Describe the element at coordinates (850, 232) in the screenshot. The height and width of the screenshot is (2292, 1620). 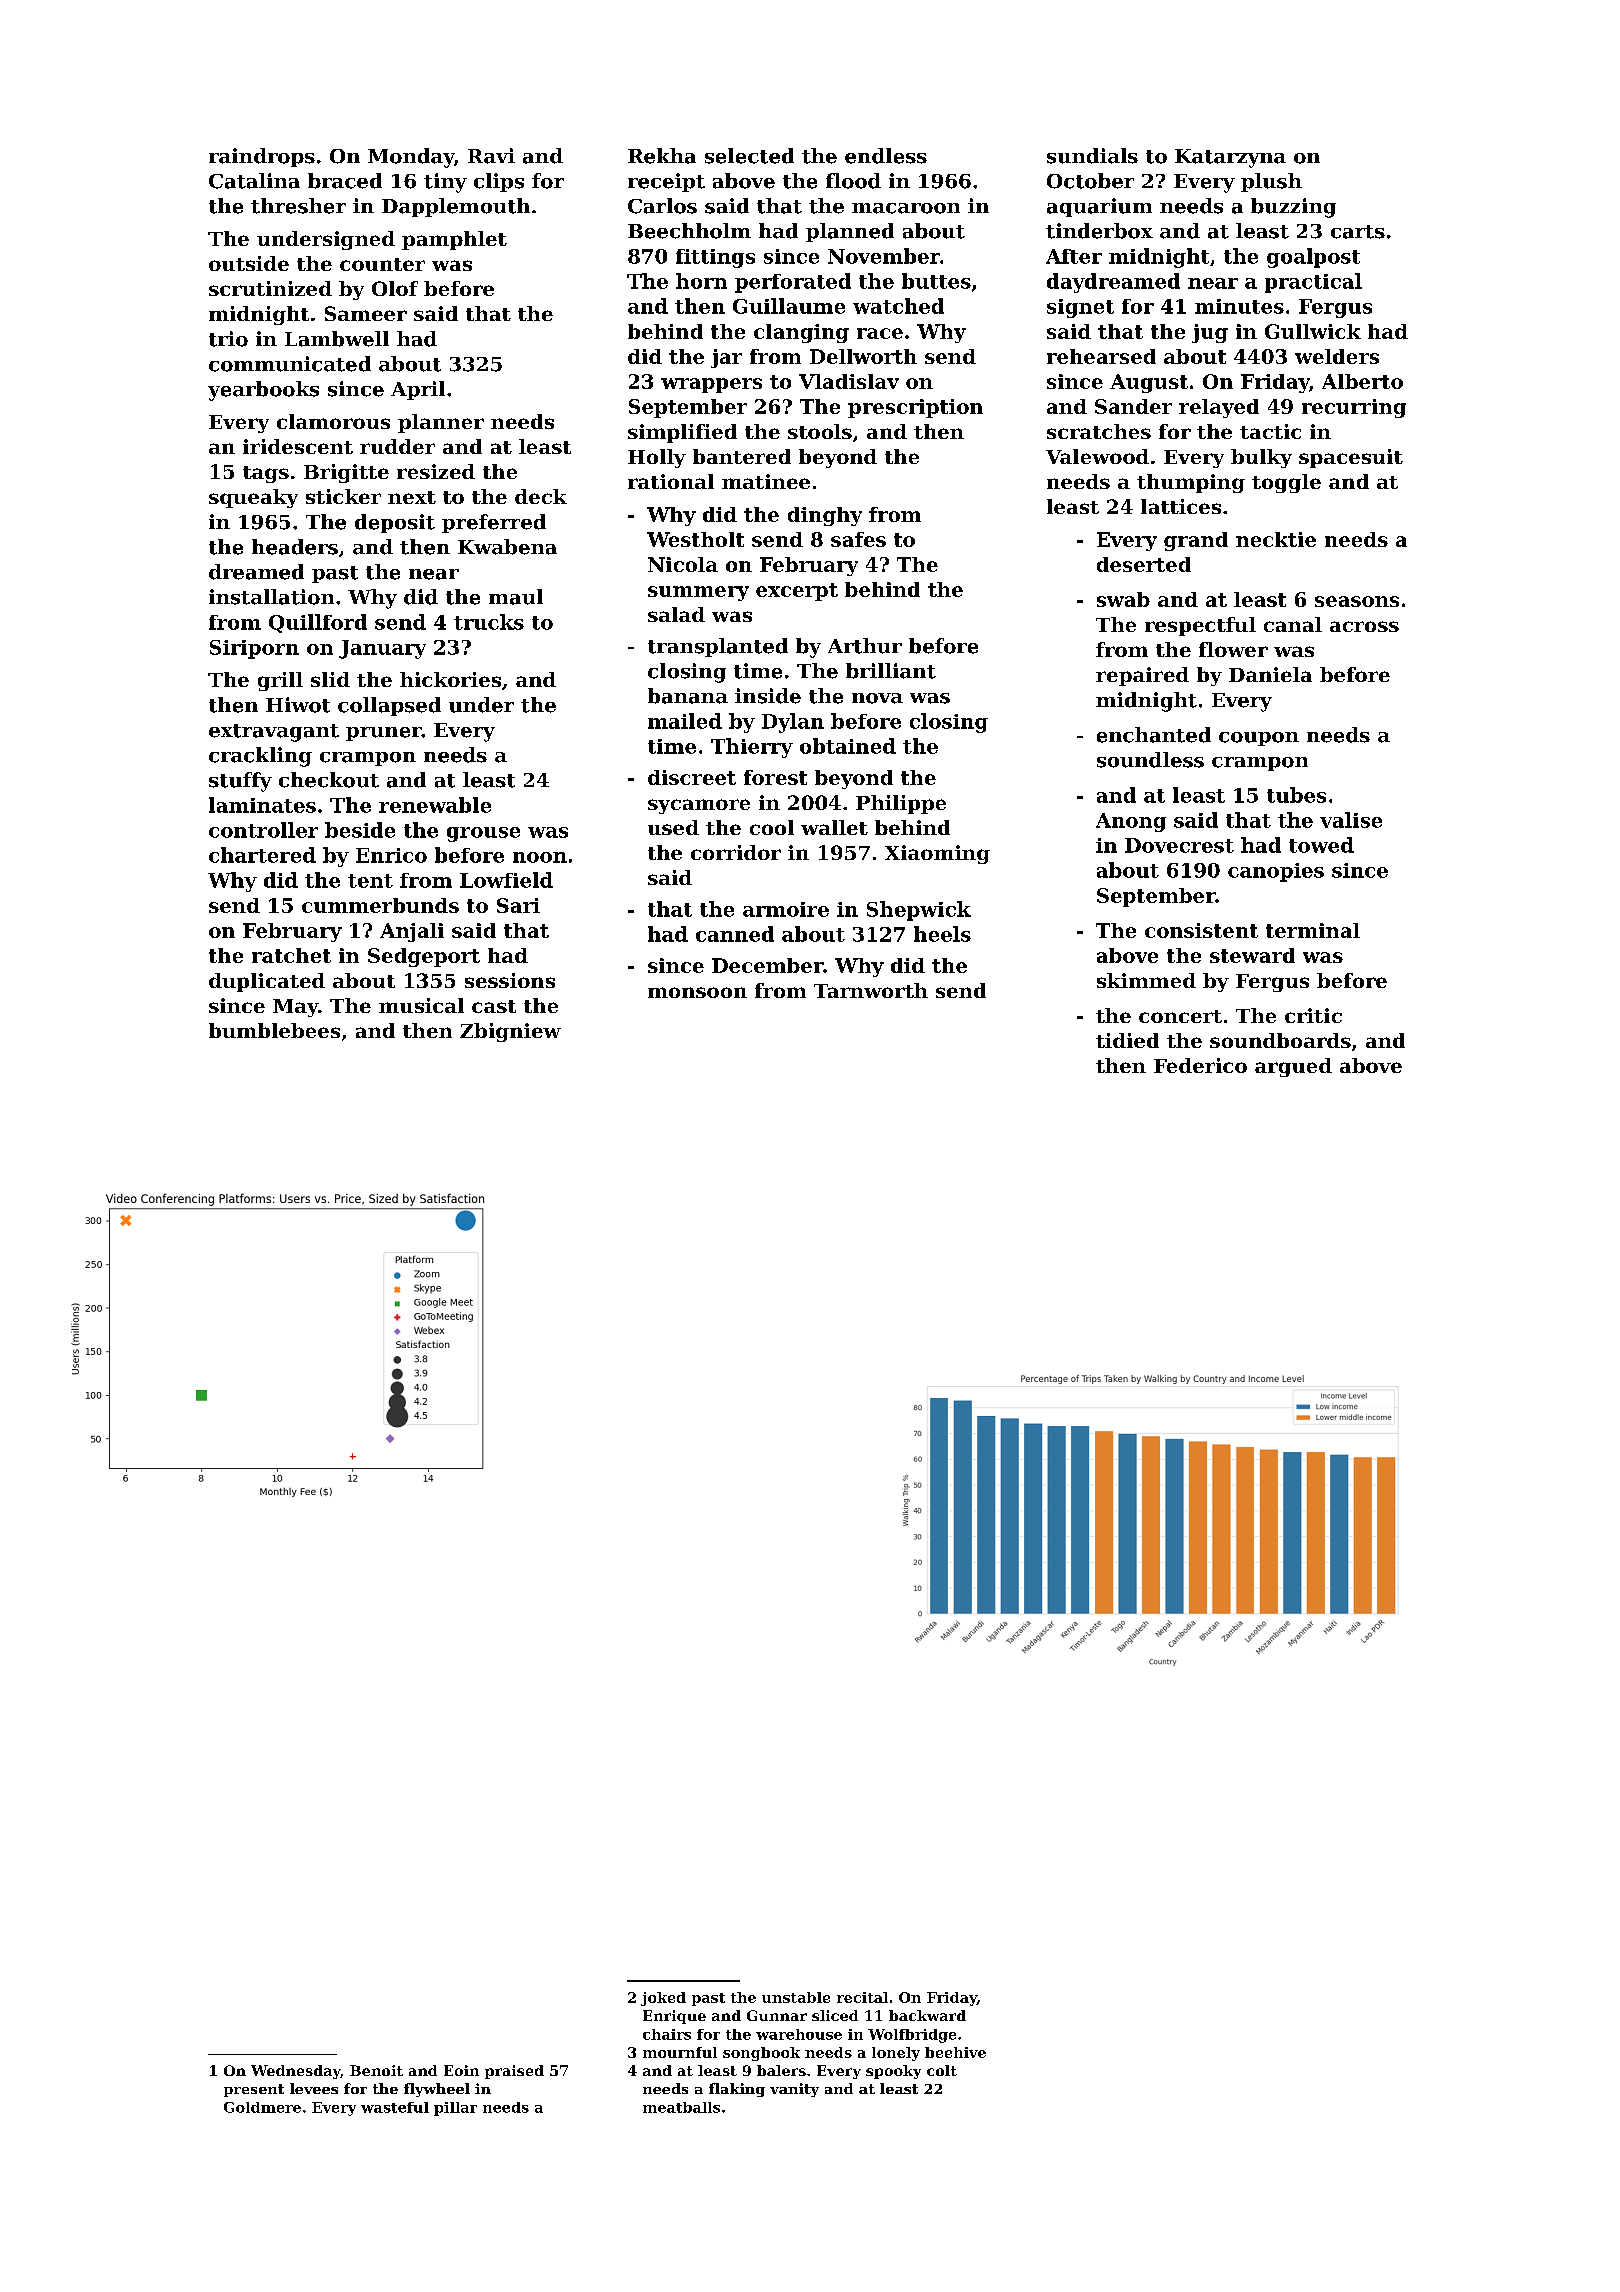
I see `planned` at that location.
